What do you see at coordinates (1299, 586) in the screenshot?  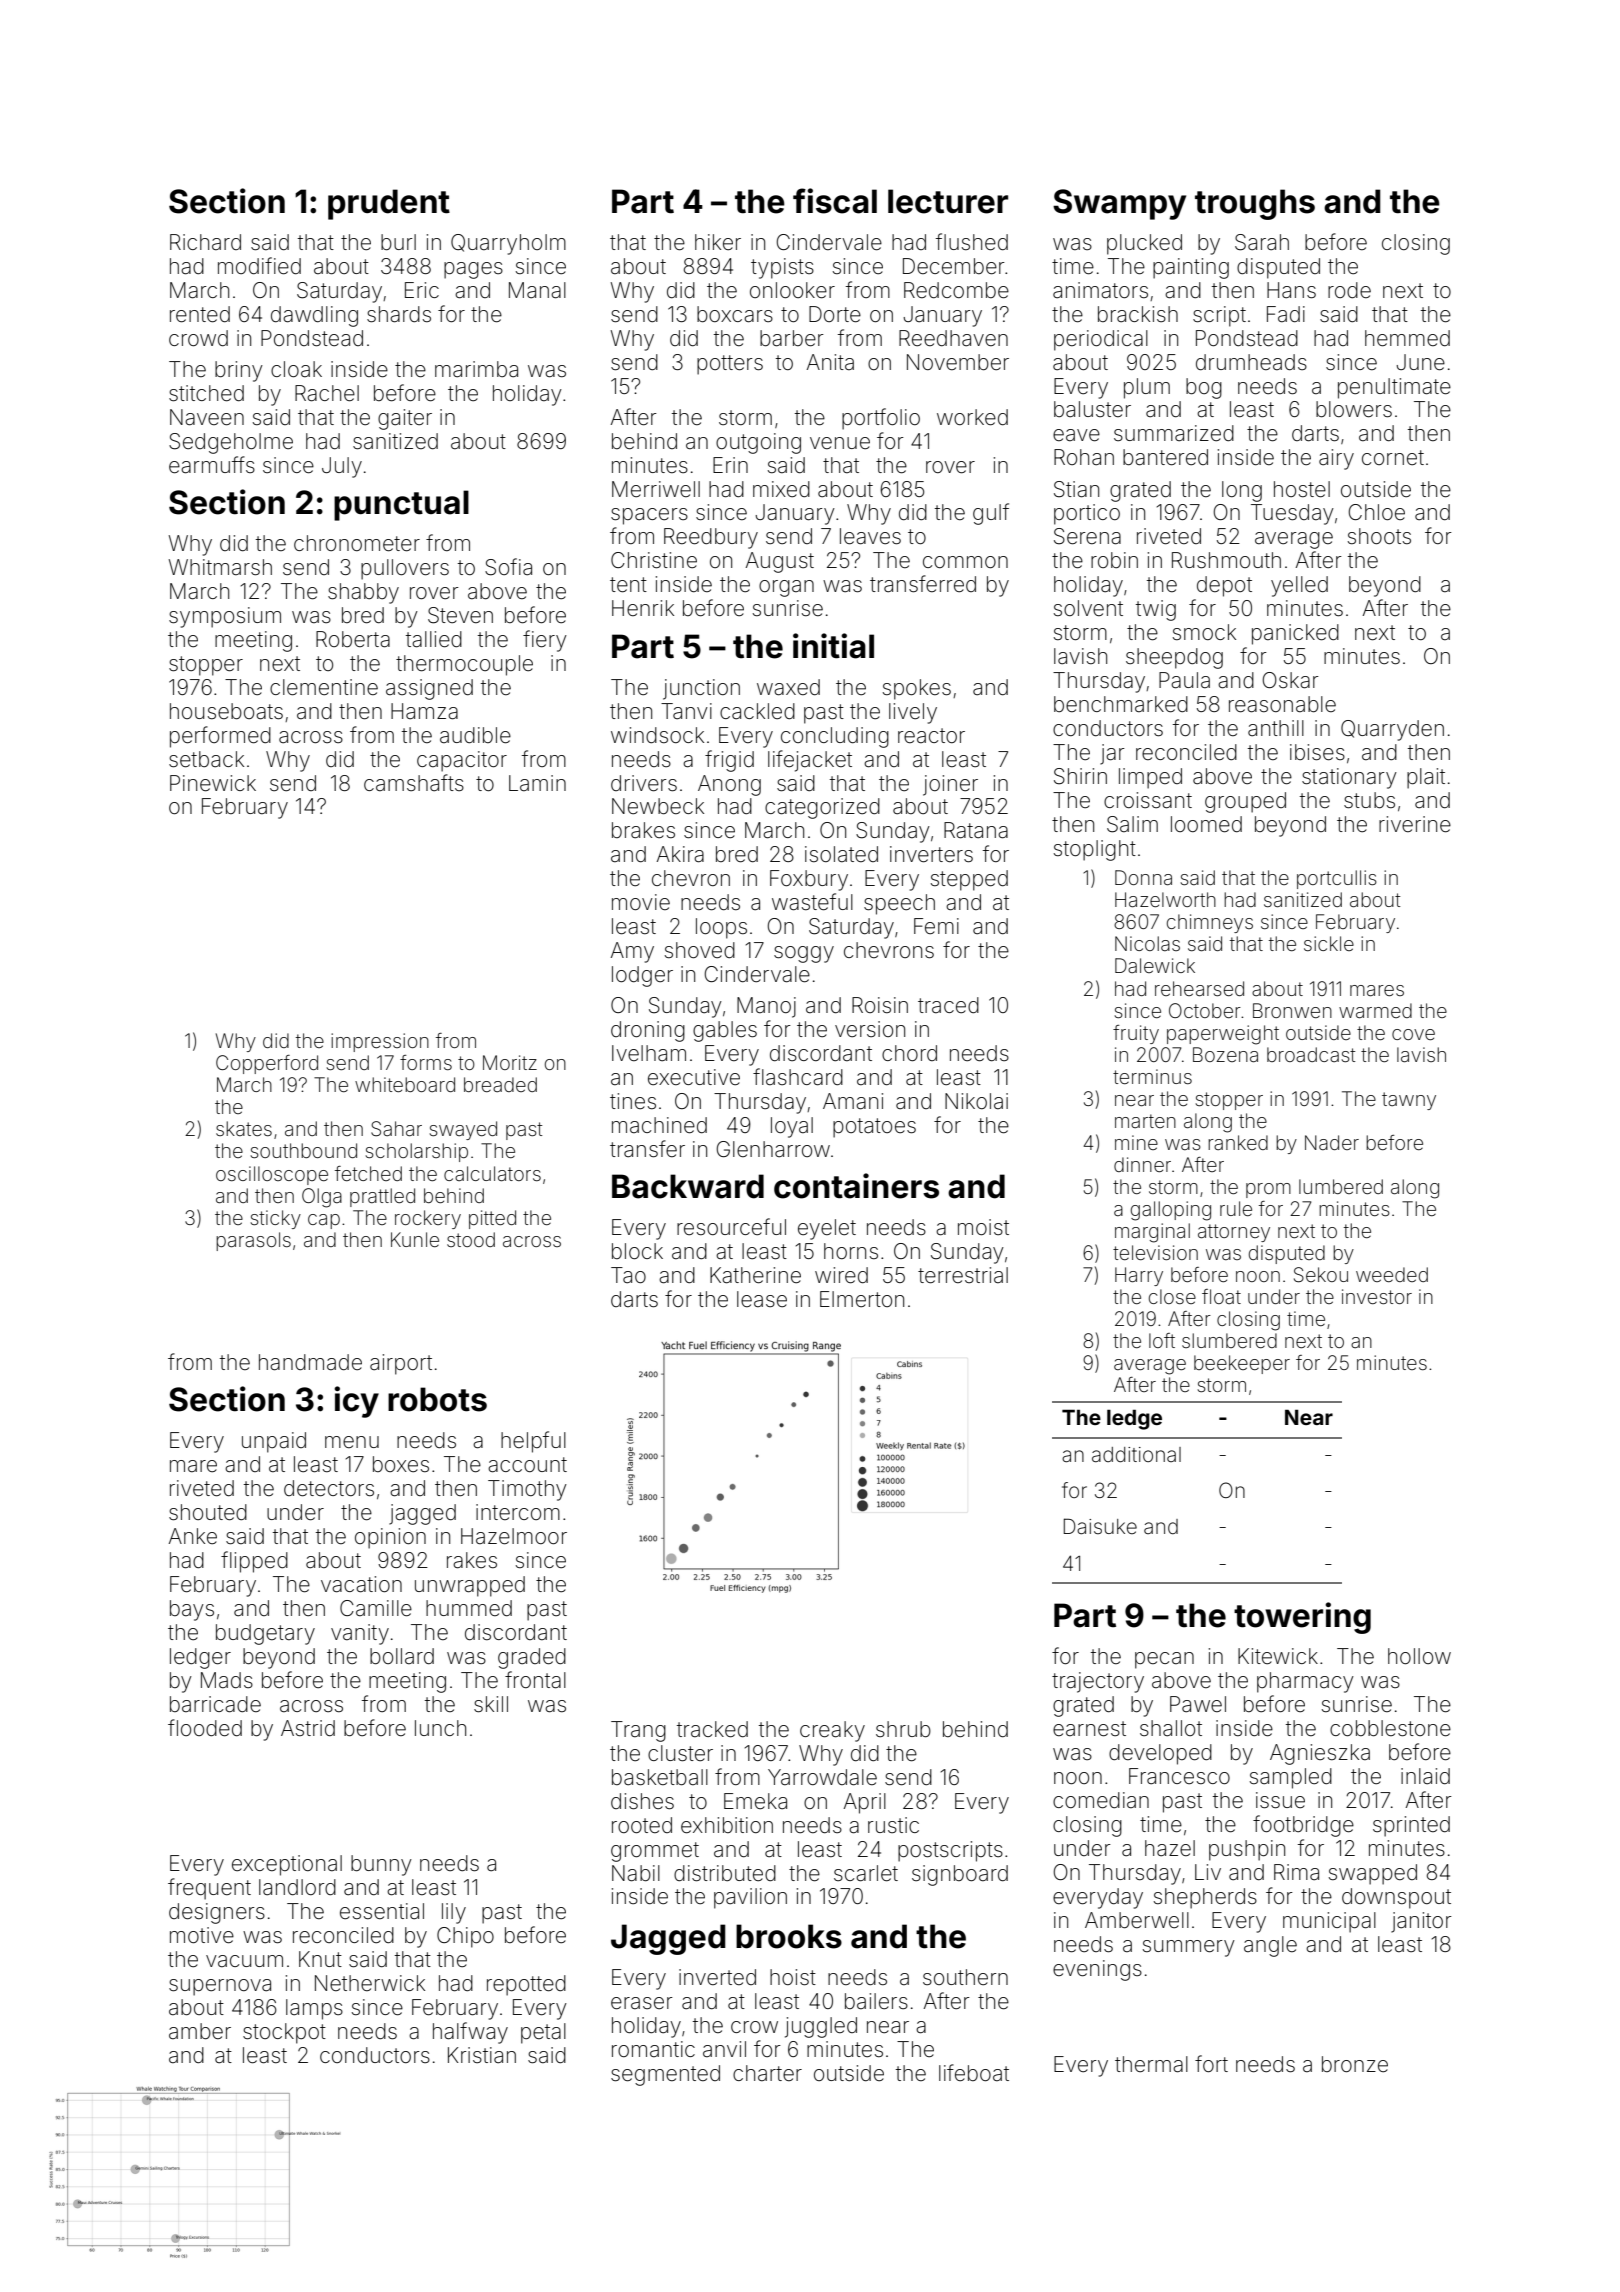 I see `yelled` at bounding box center [1299, 586].
